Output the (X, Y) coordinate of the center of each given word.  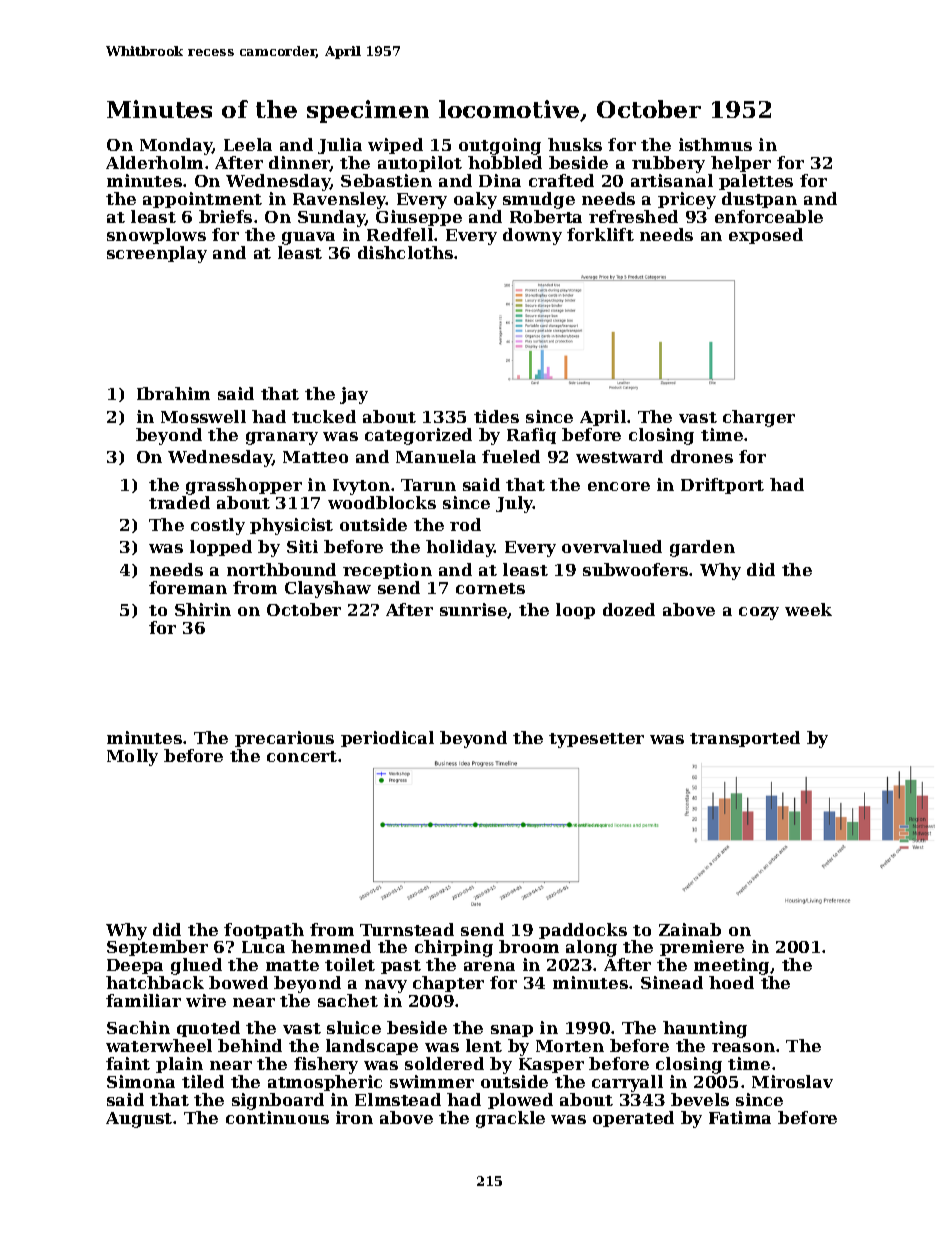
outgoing (500, 146)
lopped (221, 548)
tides (496, 416)
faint (128, 1063)
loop (575, 611)
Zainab (690, 929)
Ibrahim (173, 393)
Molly (132, 757)
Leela (248, 144)
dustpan (759, 200)
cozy (759, 613)
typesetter (596, 740)
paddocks (583, 931)
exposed (766, 236)
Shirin (203, 609)
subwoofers (635, 569)
